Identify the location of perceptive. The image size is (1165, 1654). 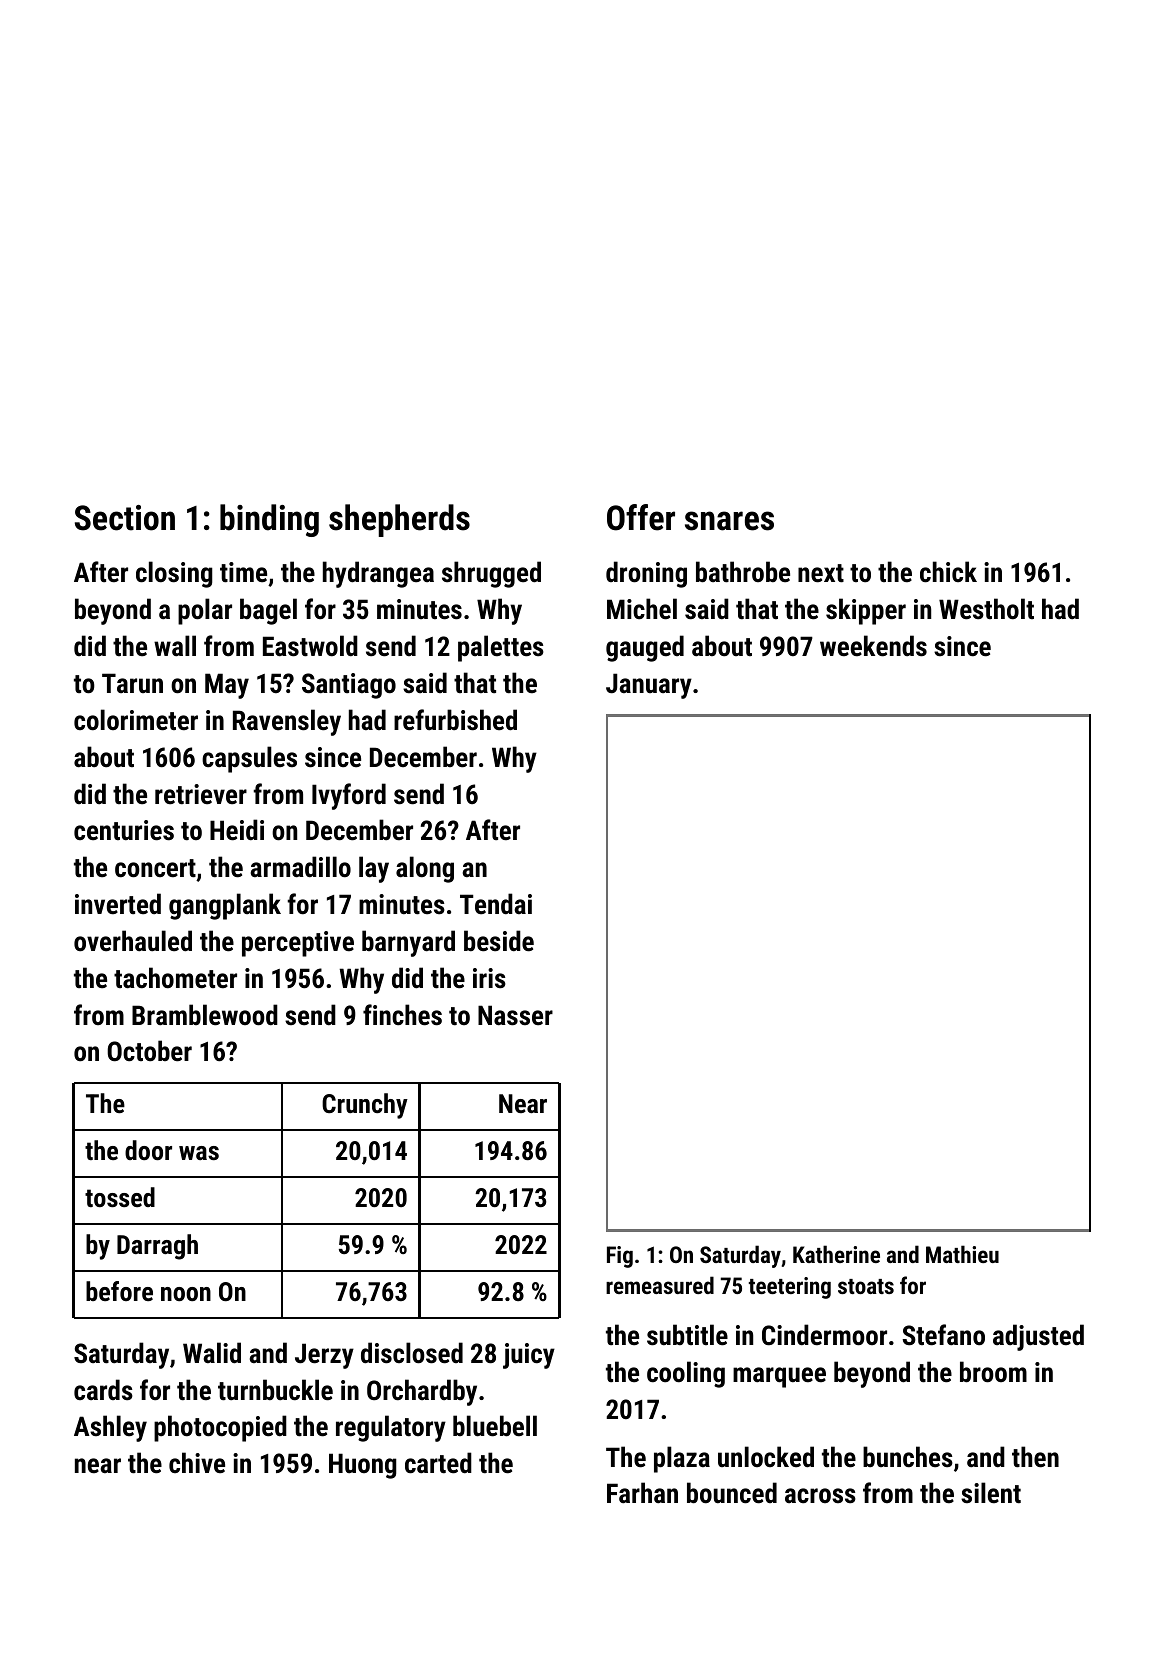
(298, 944).
